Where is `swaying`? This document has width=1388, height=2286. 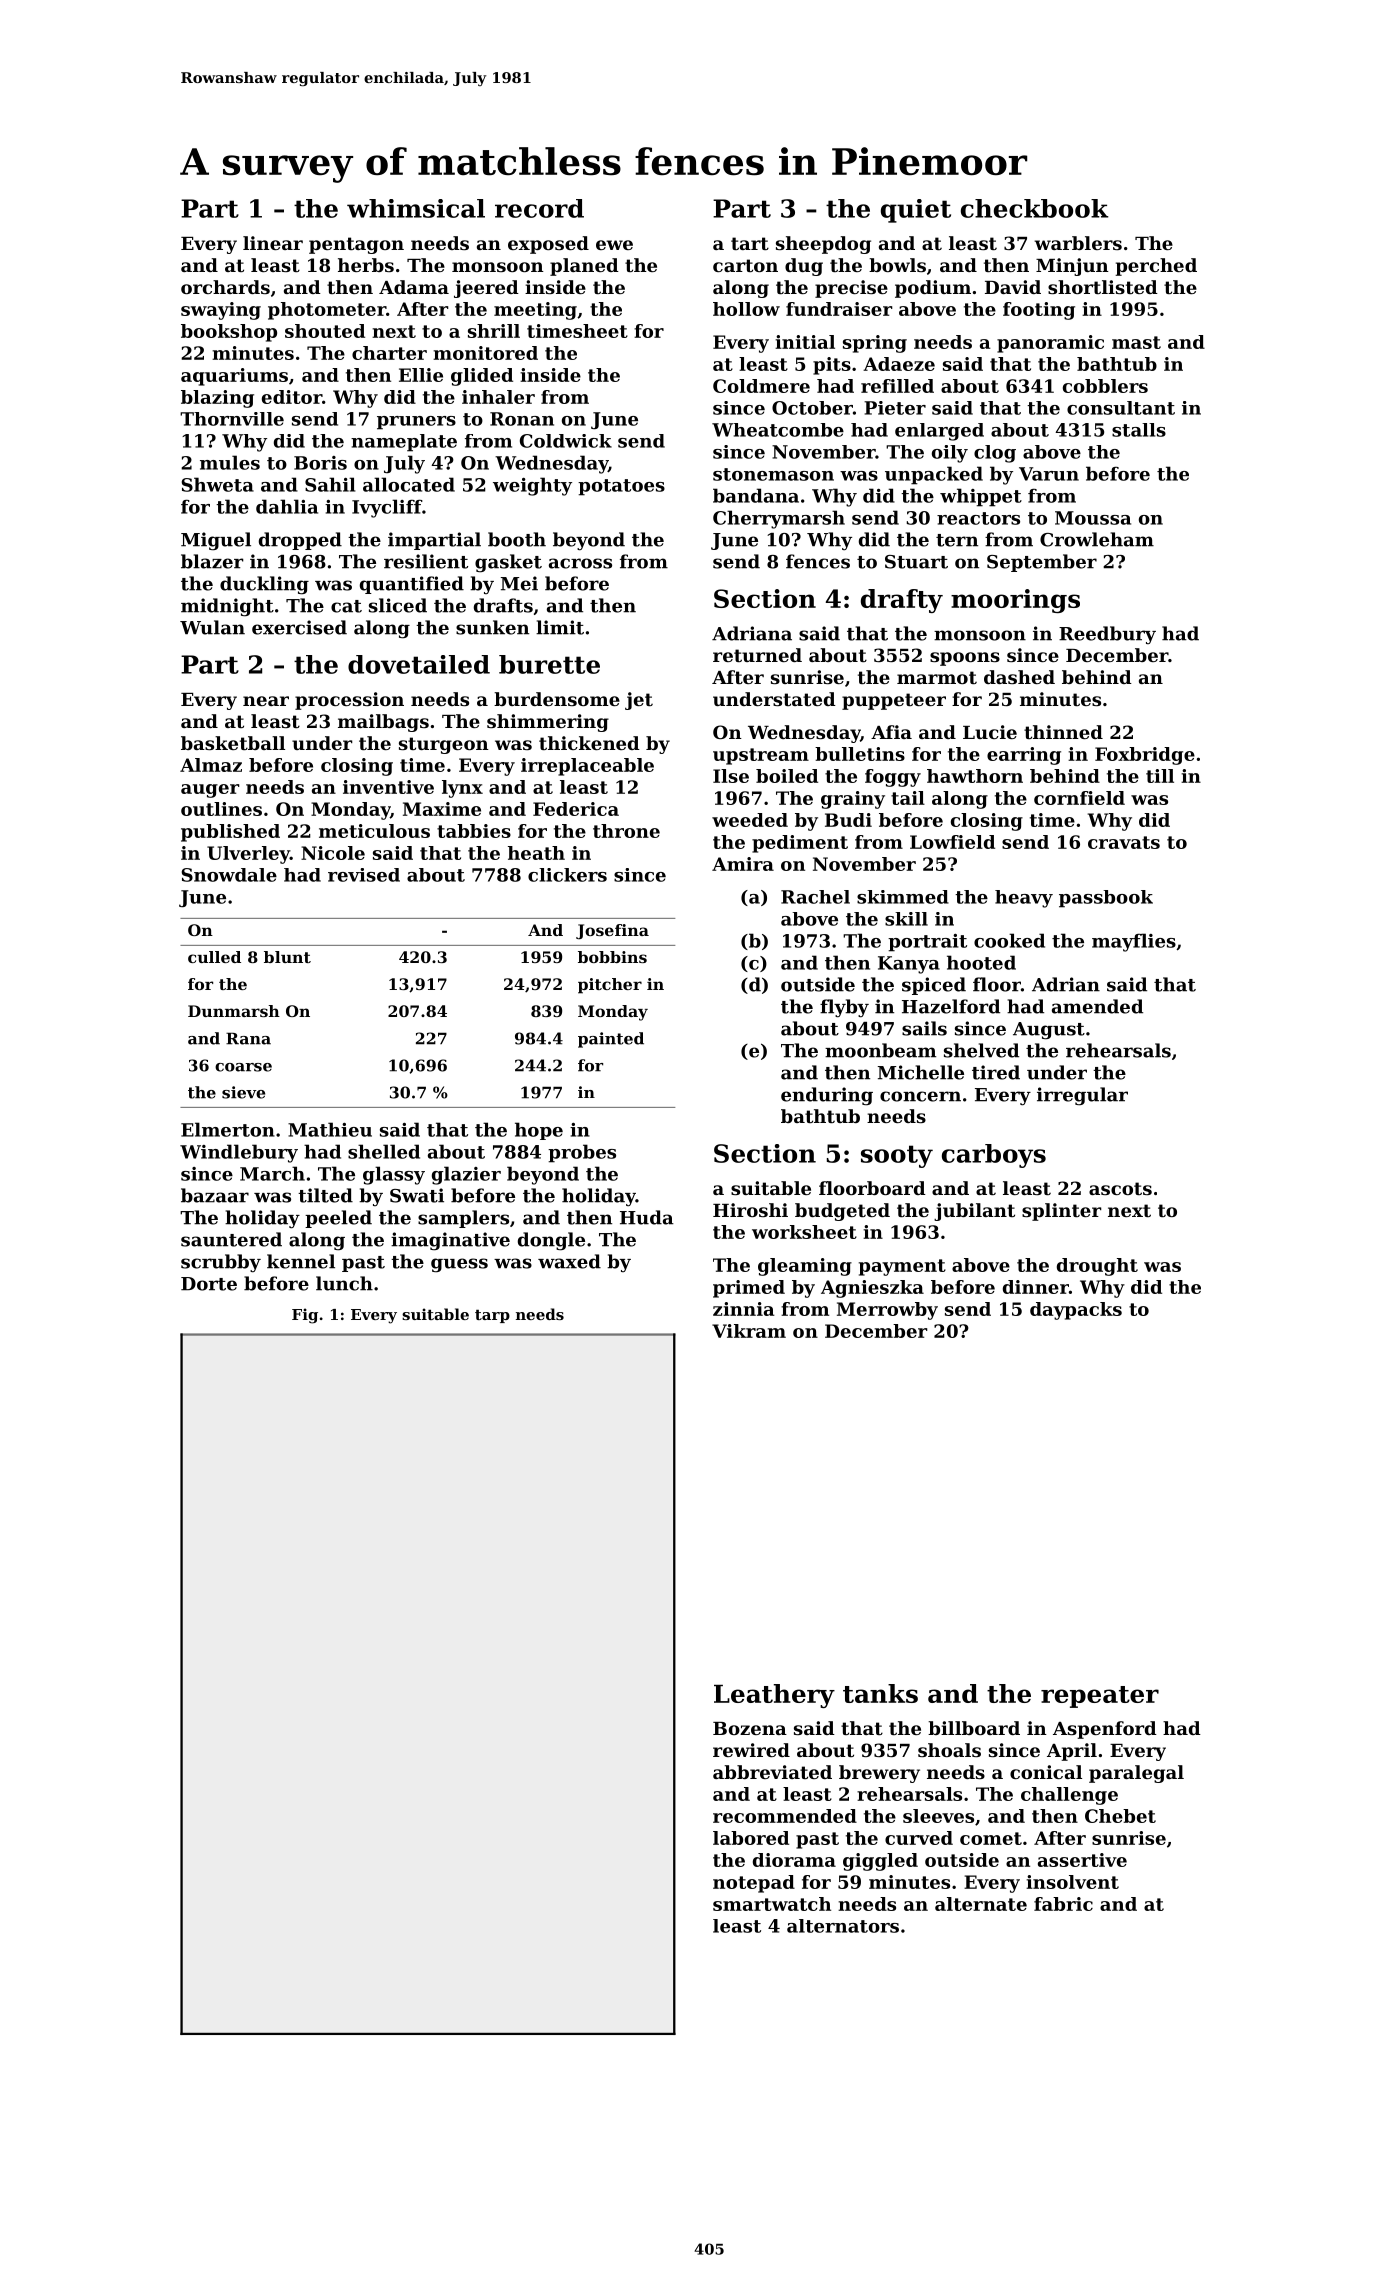 swaying is located at coordinates (221, 311).
